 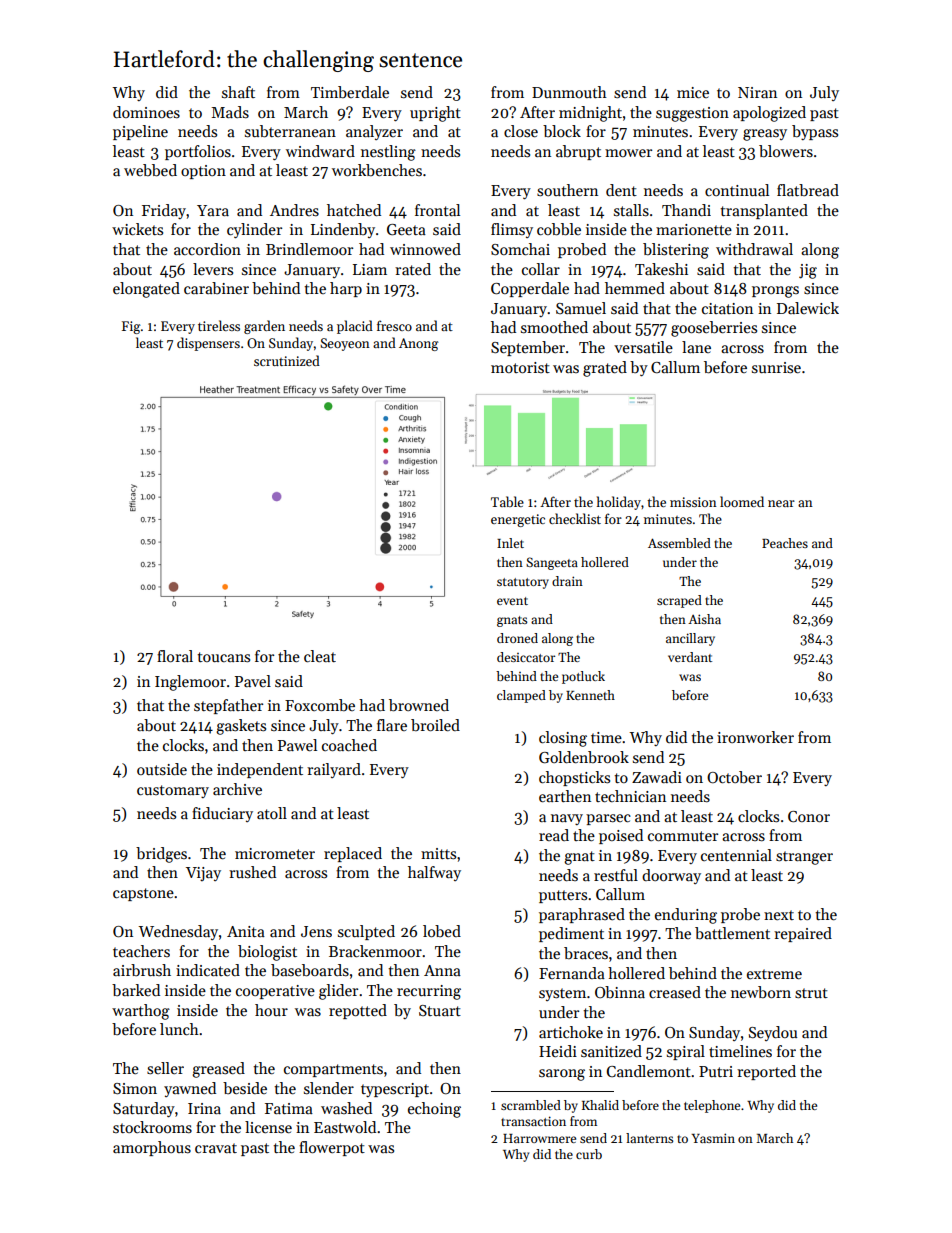 What do you see at coordinates (272, 813) in the page?
I see `atoll` at bounding box center [272, 813].
